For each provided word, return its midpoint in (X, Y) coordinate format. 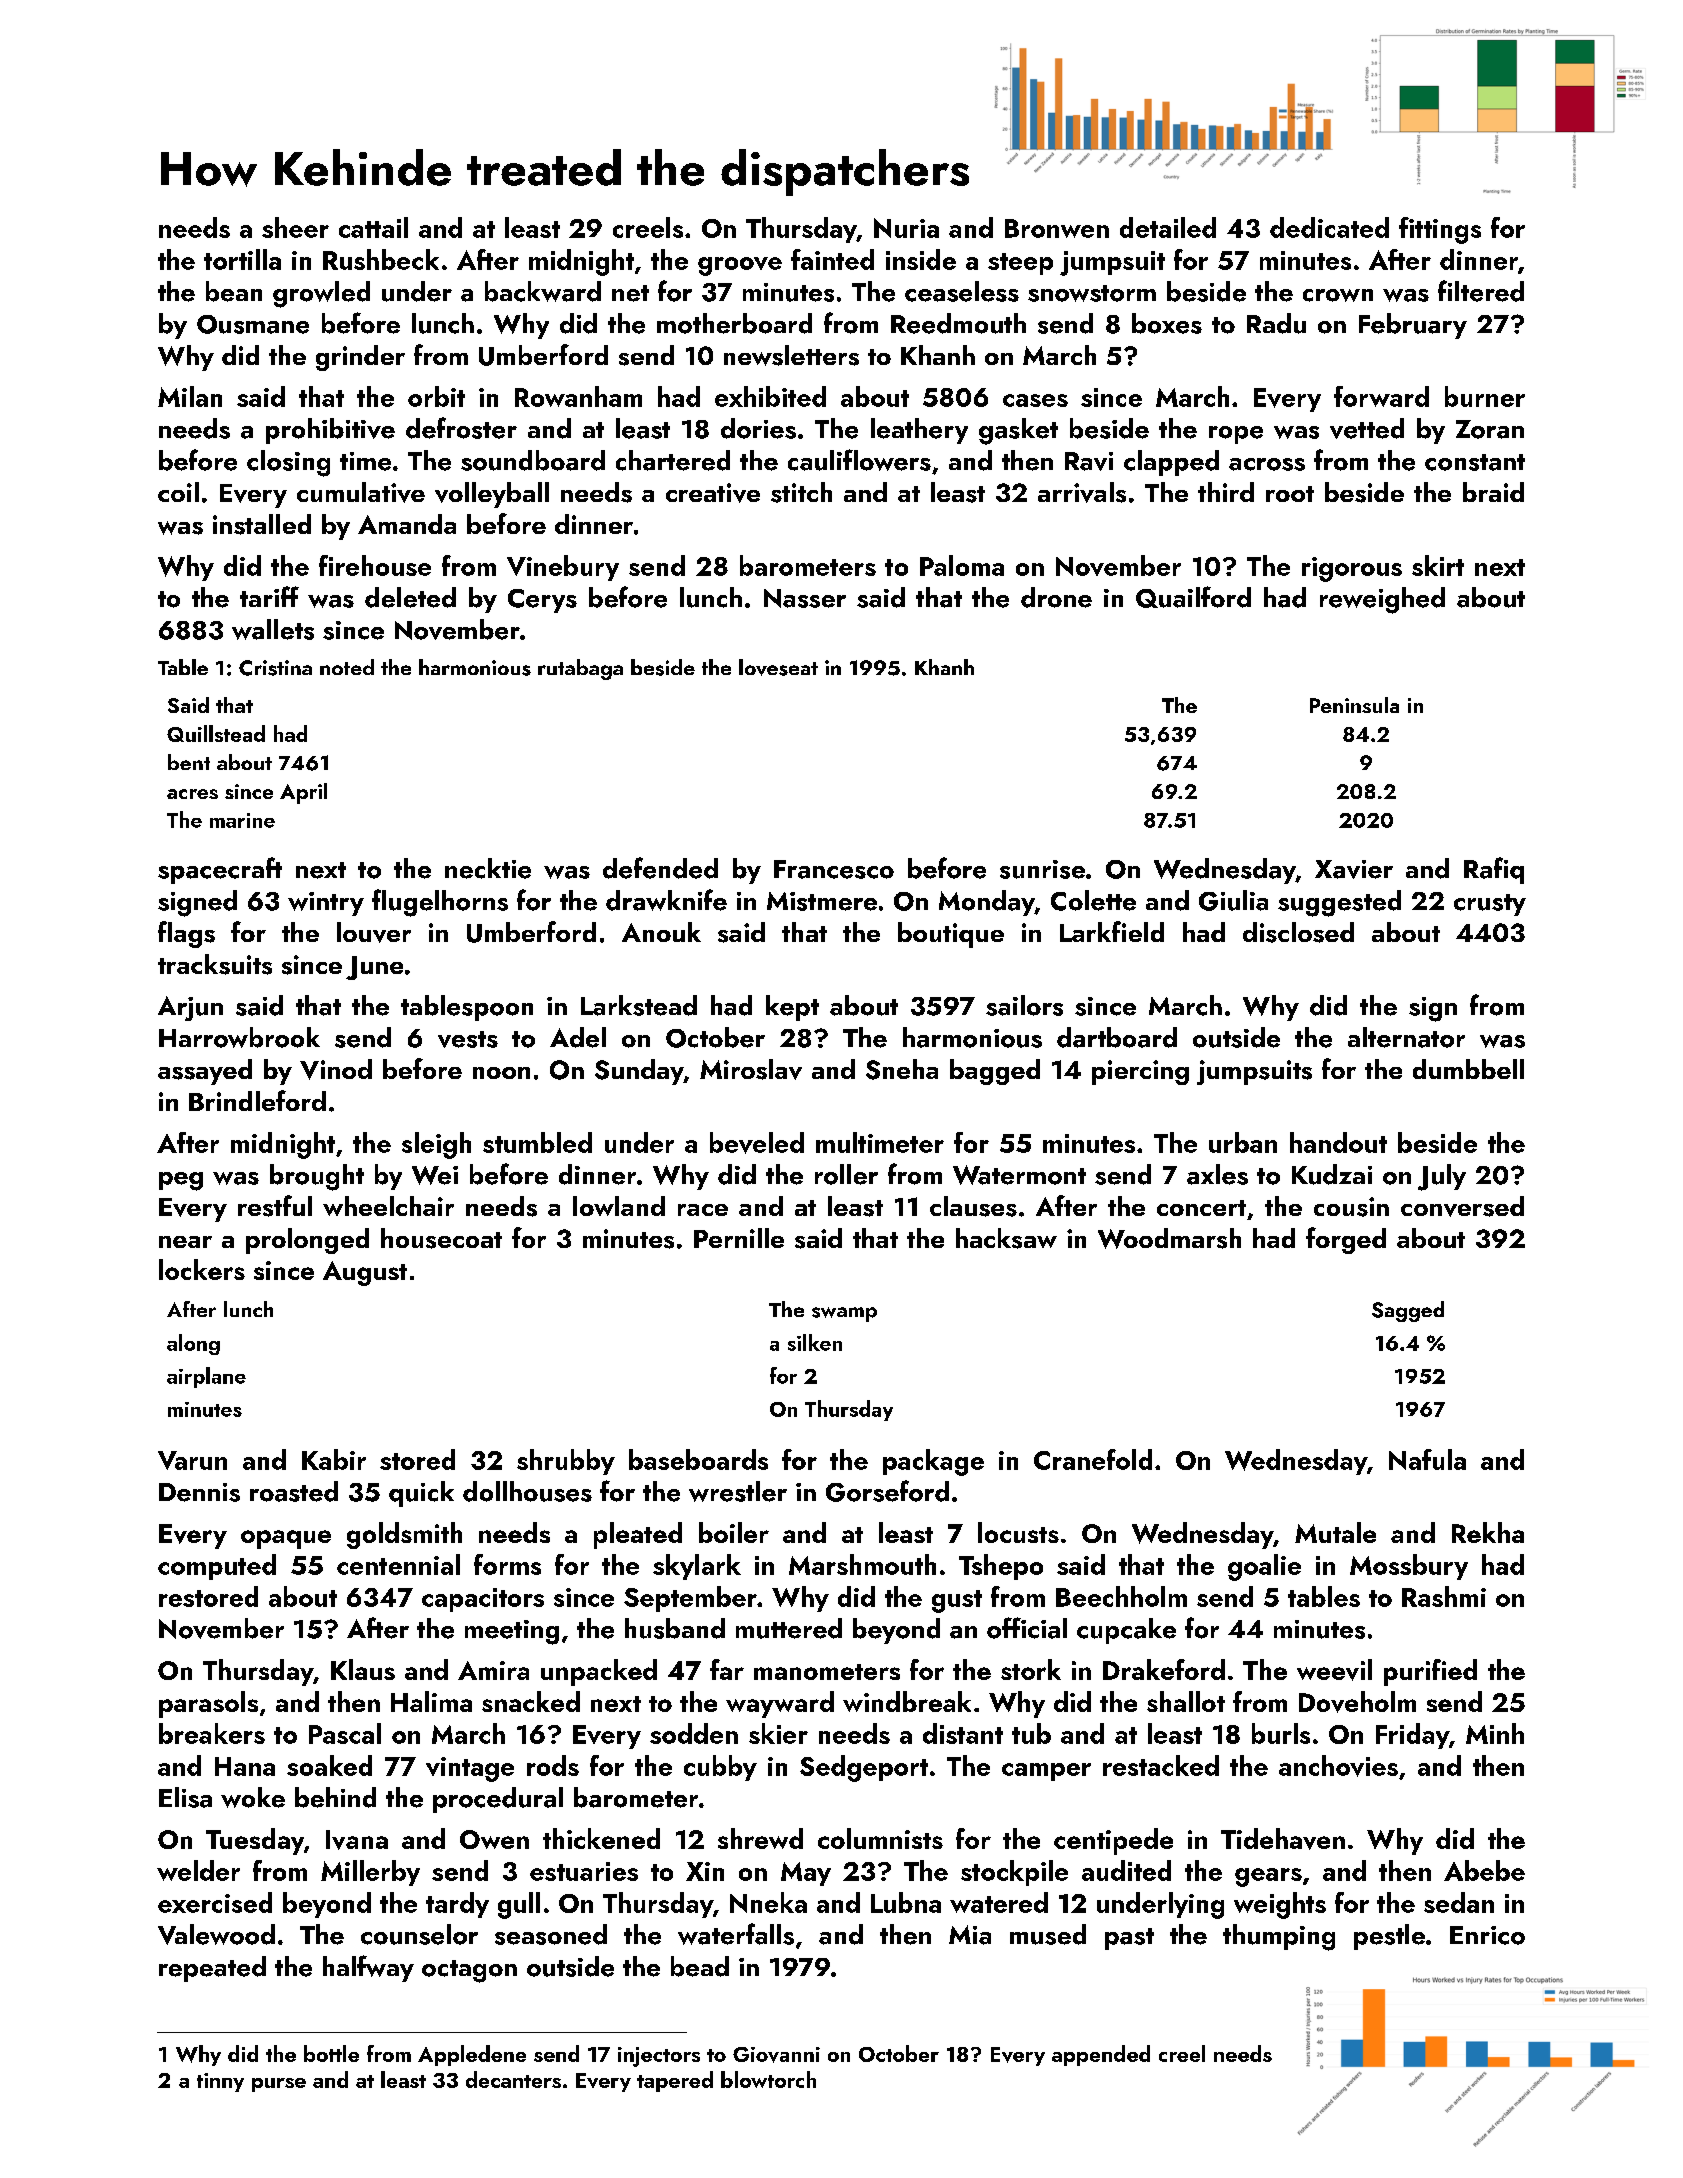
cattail (373, 227)
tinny (220, 2082)
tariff (269, 596)
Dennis (199, 1492)
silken (815, 1342)
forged (1346, 1240)
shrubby (566, 1462)
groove (740, 266)
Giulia (1233, 900)
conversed (1462, 1206)
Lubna (906, 1902)
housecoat (441, 1238)
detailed (1168, 227)
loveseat (778, 667)
